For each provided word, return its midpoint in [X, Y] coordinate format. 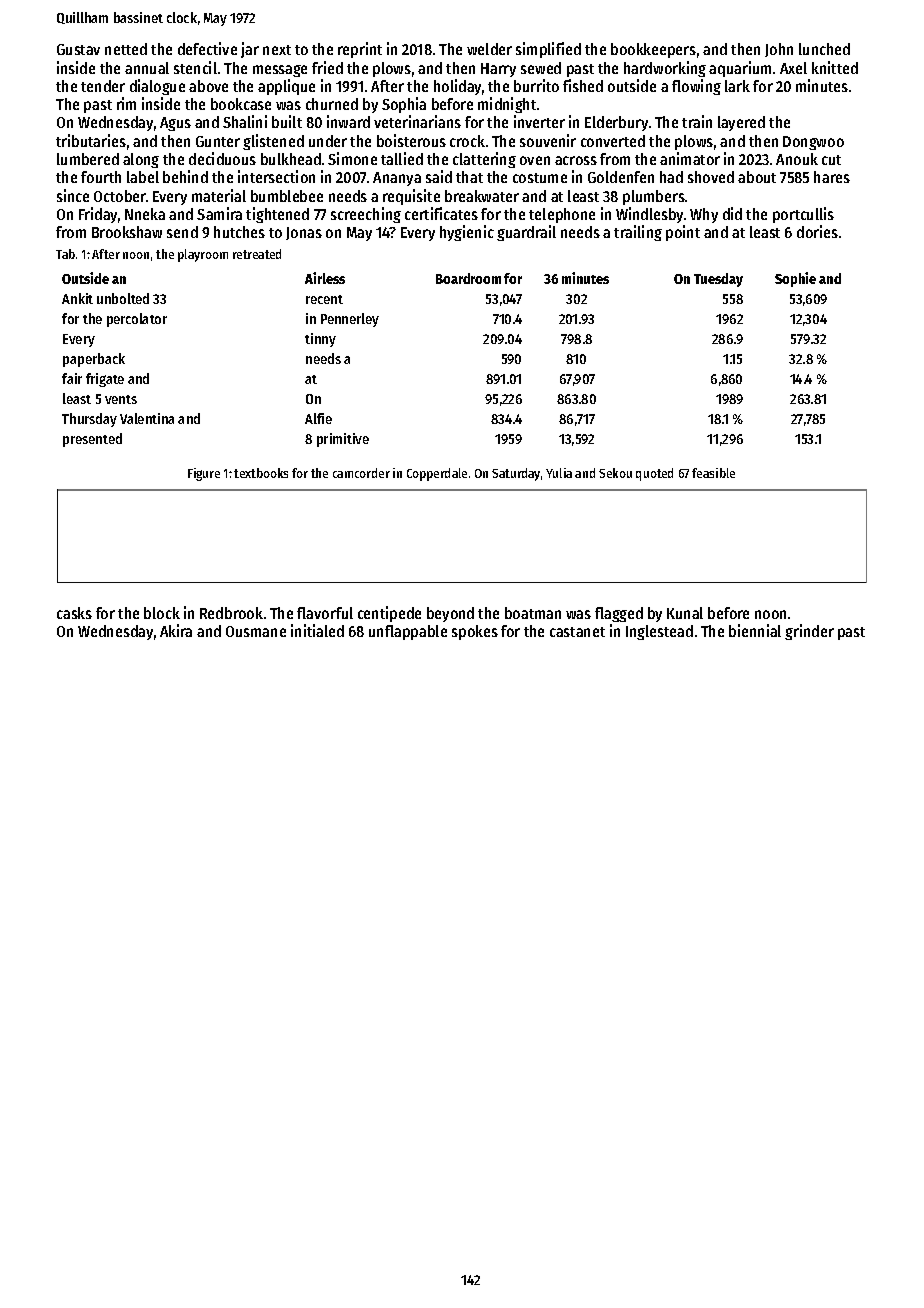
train [697, 121]
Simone [352, 158]
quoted [654, 474]
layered [741, 123]
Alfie [318, 418]
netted [126, 49]
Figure [204, 474]
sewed [541, 68]
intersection [276, 176]
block [162, 613]
